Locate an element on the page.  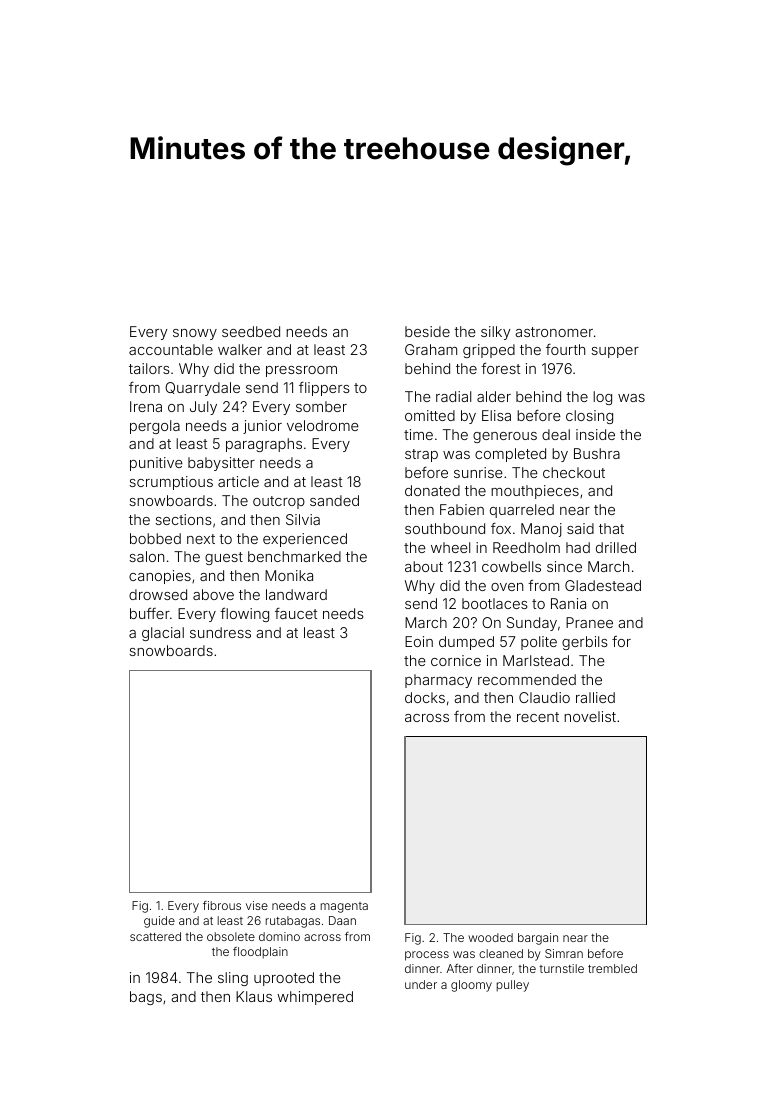
log is located at coordinates (602, 398).
